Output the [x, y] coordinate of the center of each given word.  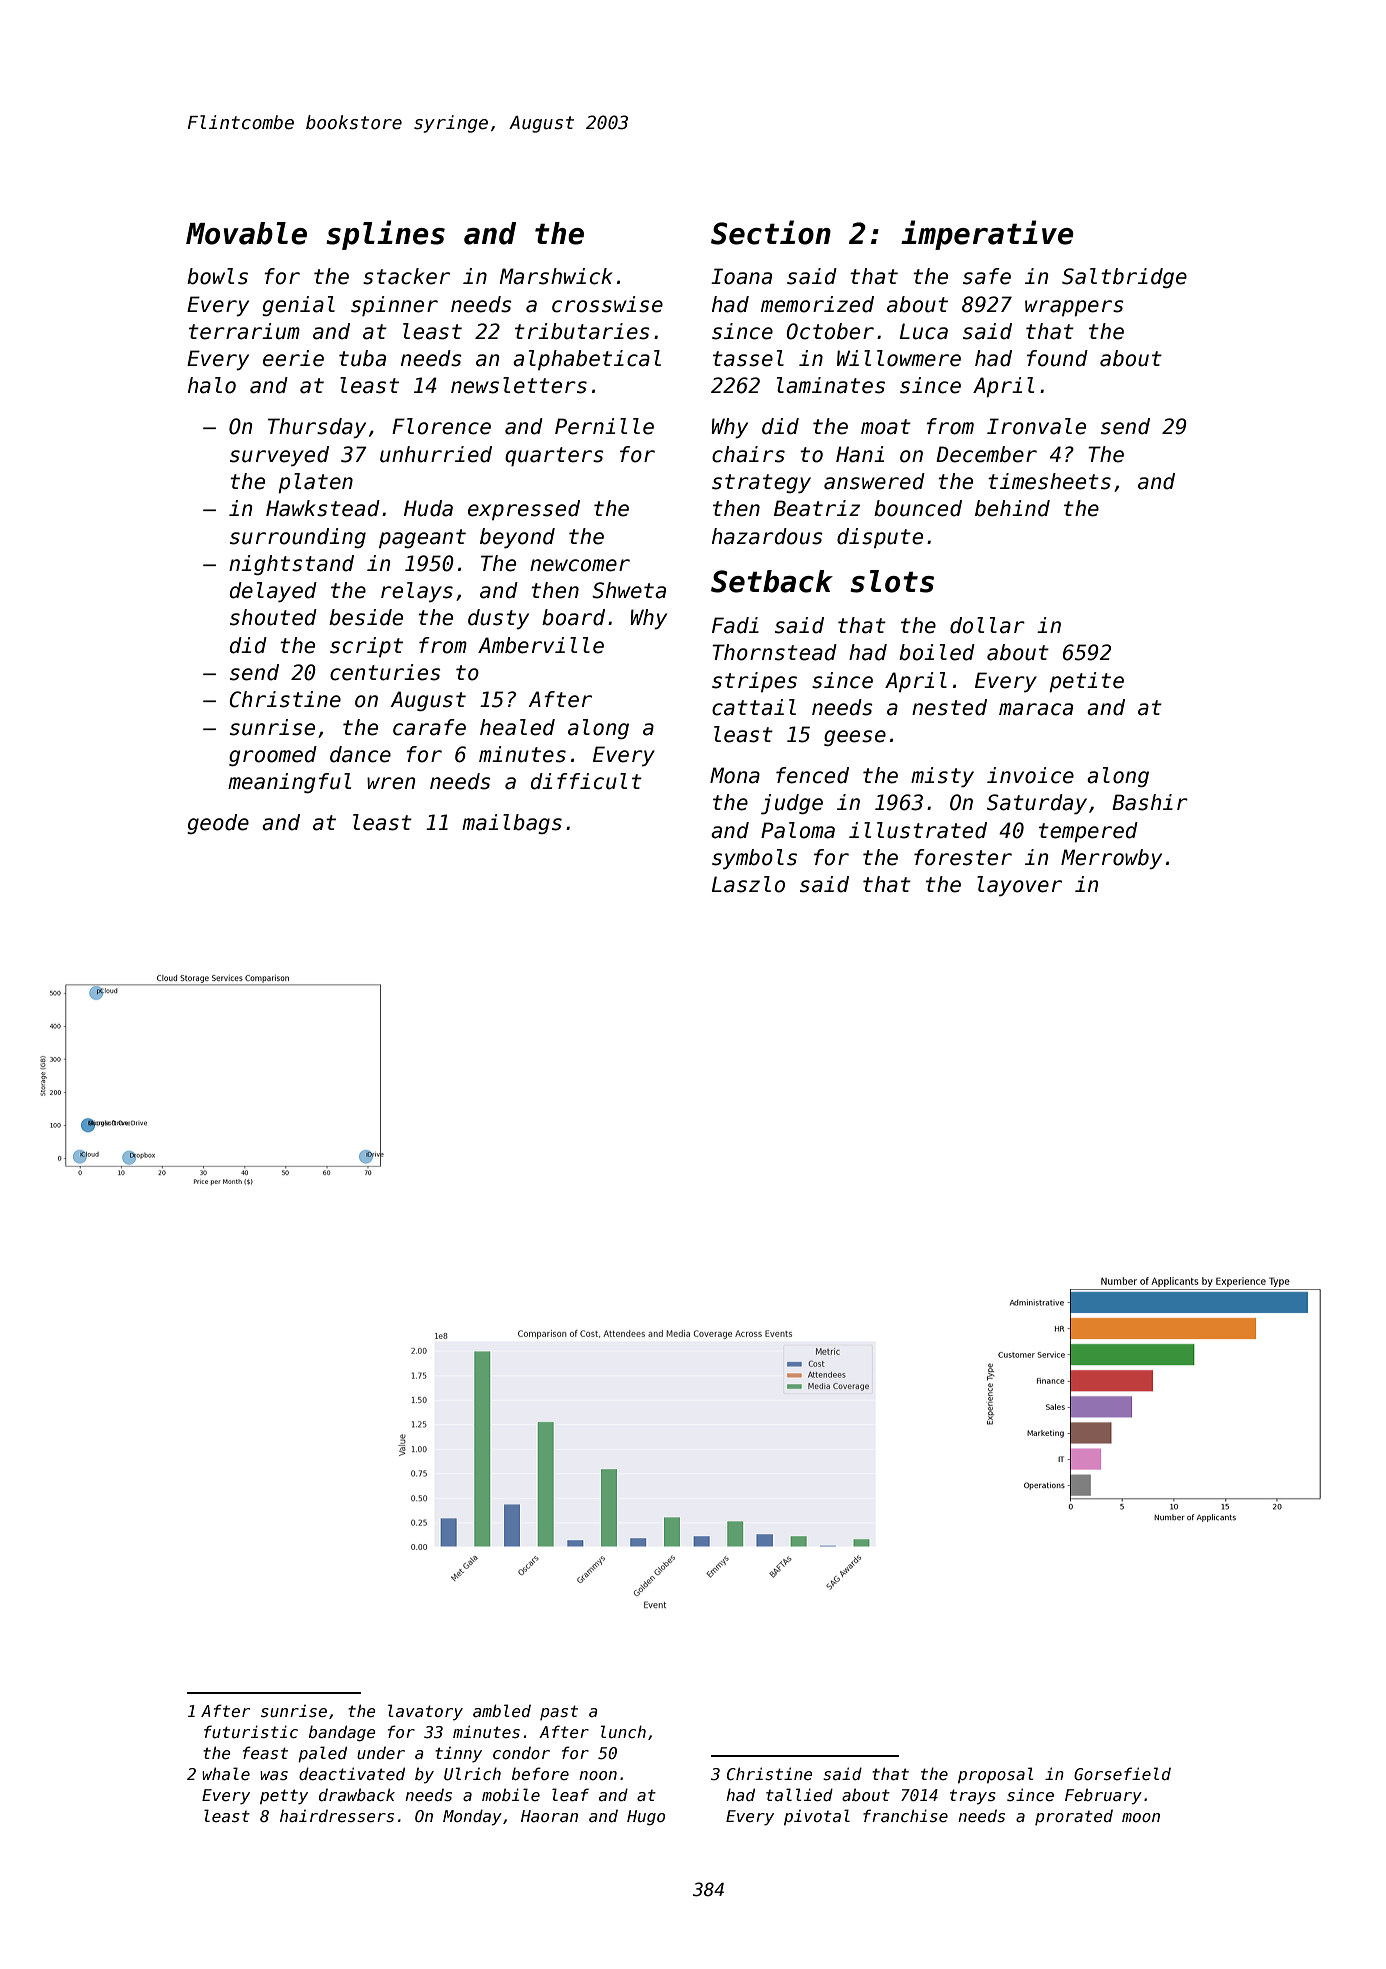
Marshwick [556, 276]
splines [385, 235]
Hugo [646, 1818]
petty [284, 1797]
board [573, 617]
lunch [623, 1731]
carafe [429, 727]
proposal [996, 1775]
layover [1019, 886]
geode [218, 824]
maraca [1036, 709]
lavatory [425, 1712]
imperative [987, 235]
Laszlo [748, 884]
